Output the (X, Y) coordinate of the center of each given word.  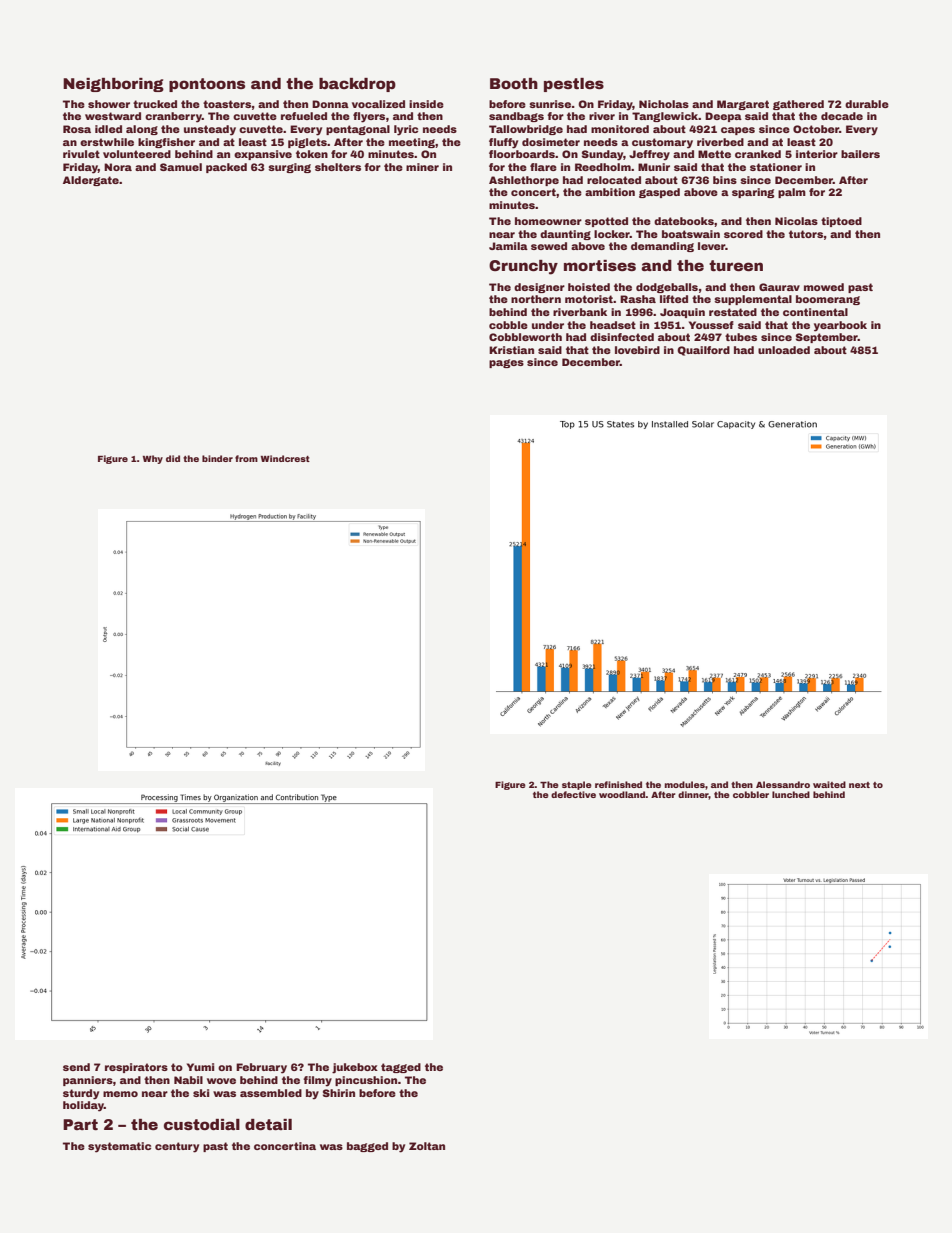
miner (422, 167)
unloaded (784, 350)
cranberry (173, 117)
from (246, 458)
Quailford (703, 351)
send (76, 1067)
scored (743, 234)
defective (573, 794)
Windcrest (285, 458)
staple (577, 785)
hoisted (589, 287)
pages (506, 363)
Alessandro (783, 784)
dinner (693, 795)
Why (153, 459)
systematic (119, 1147)
